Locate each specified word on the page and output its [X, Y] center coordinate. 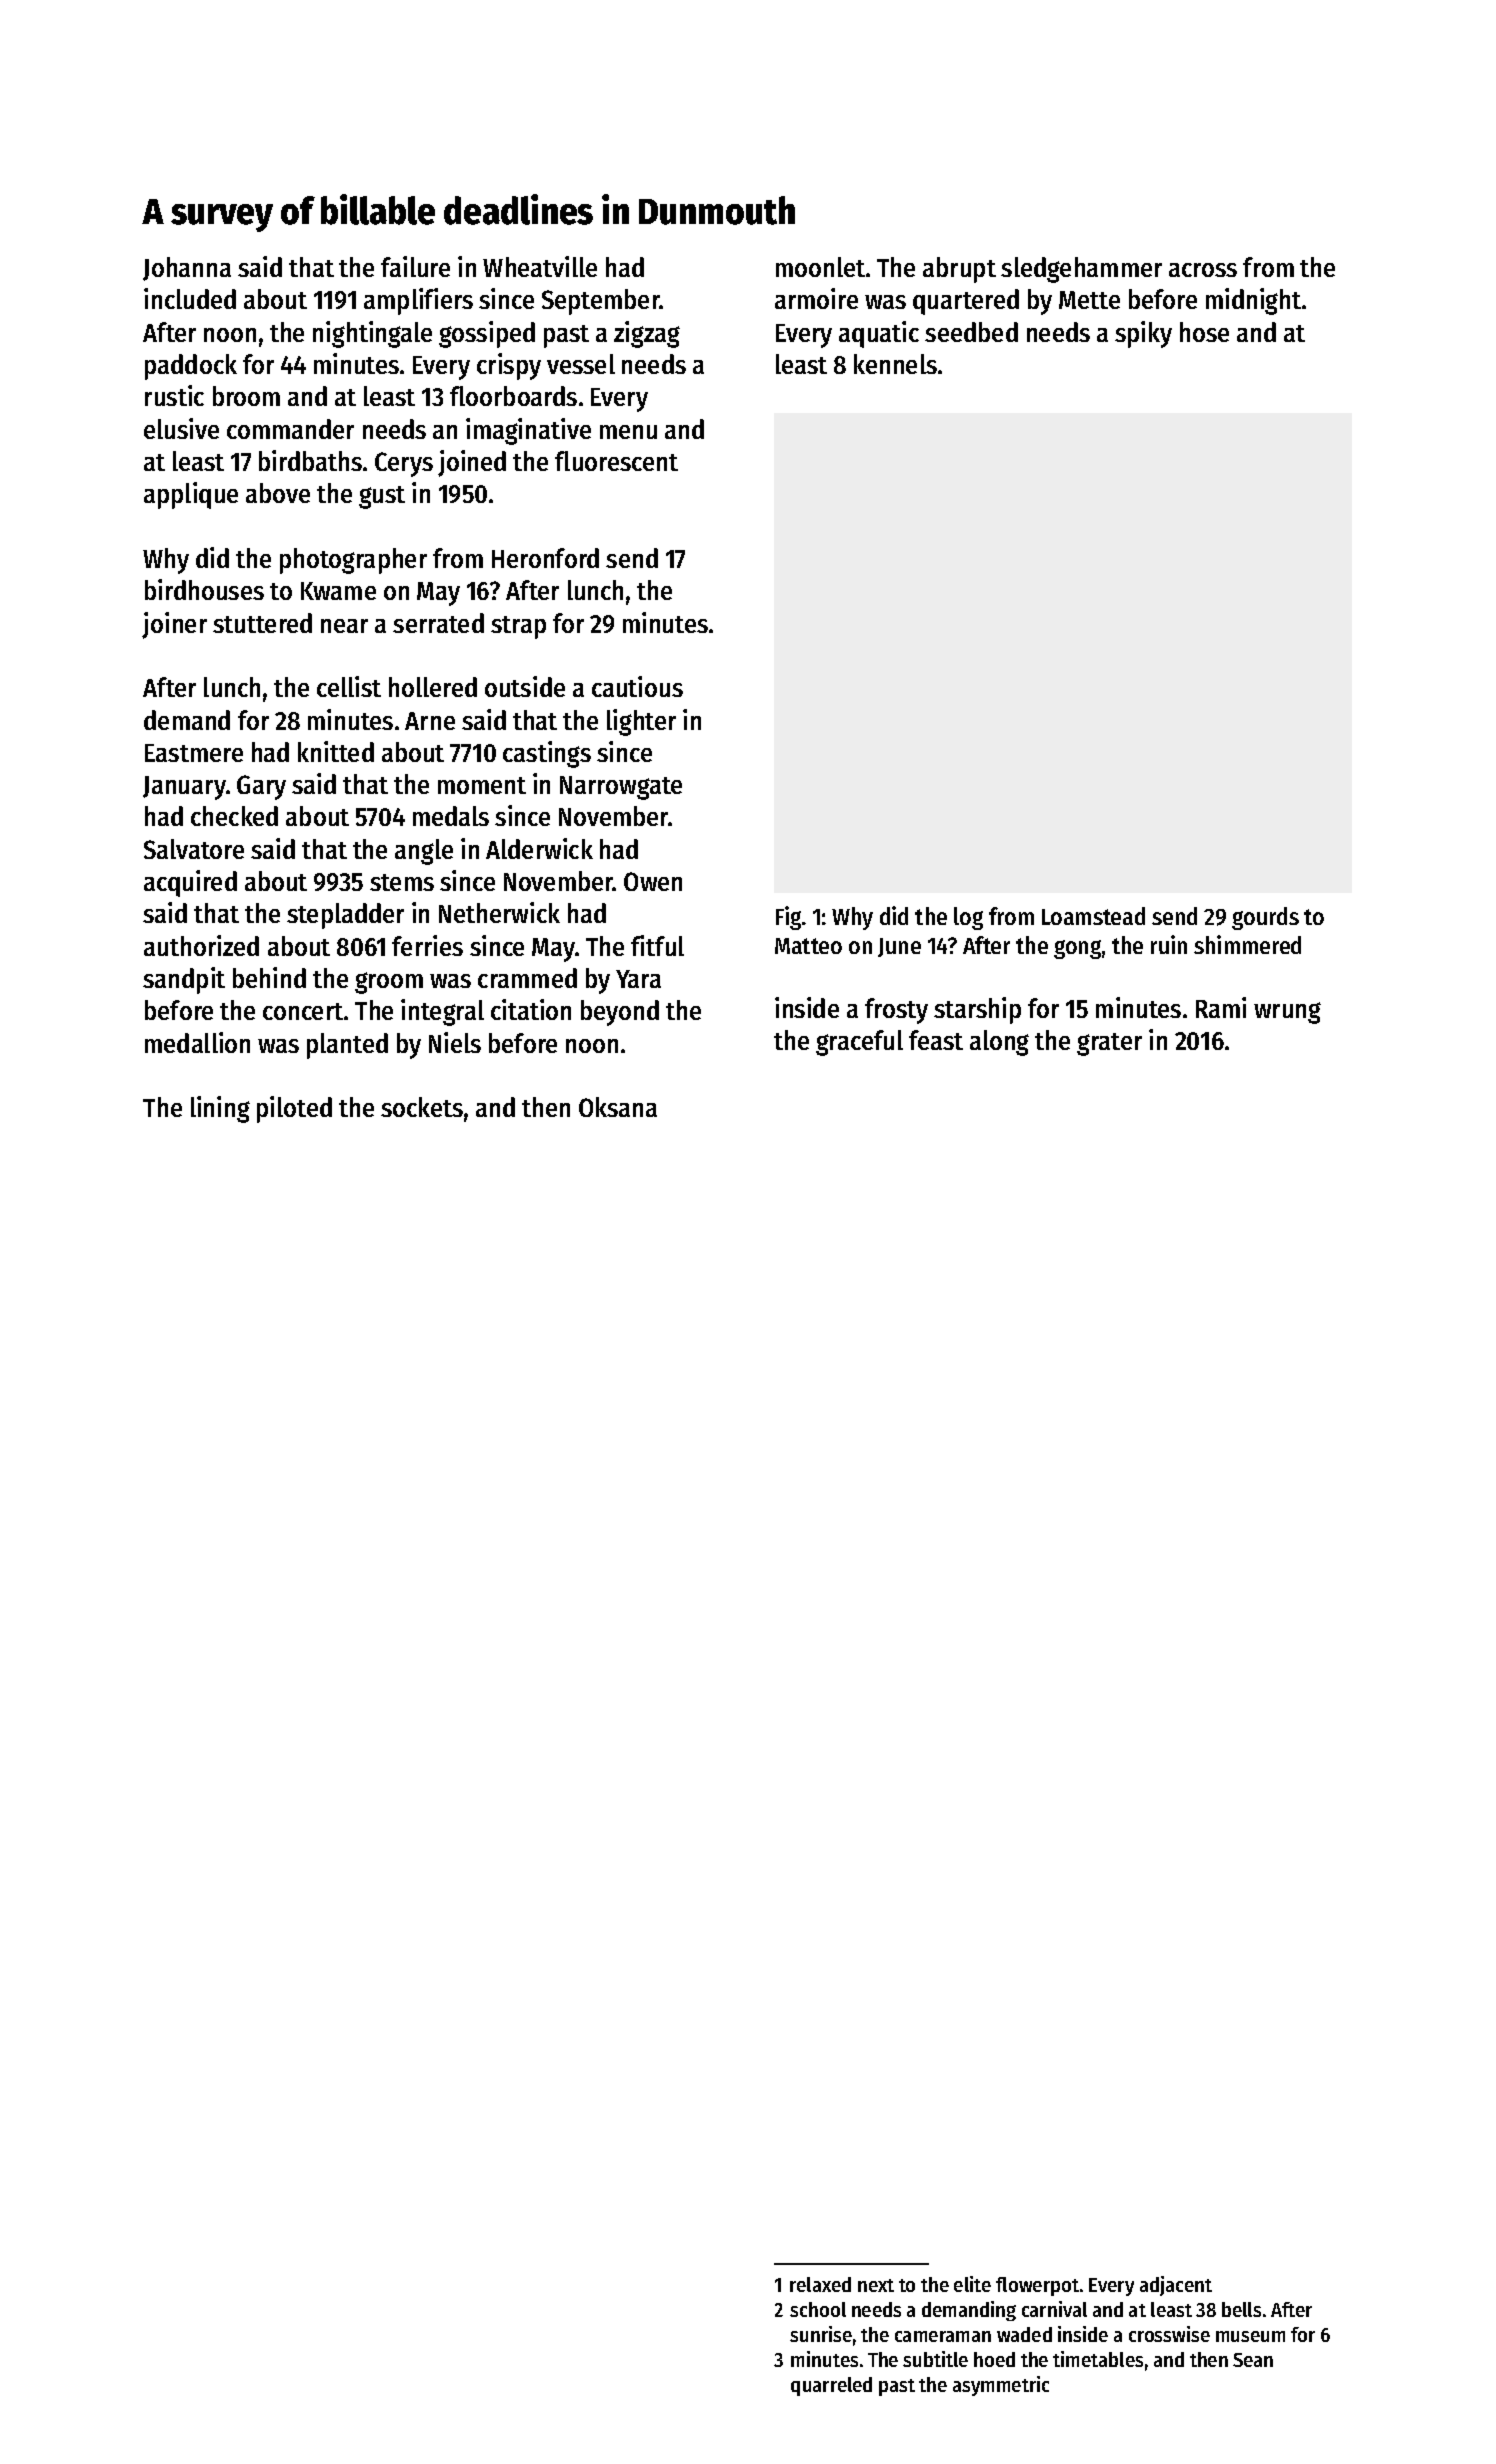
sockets [422, 1107]
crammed [527, 978]
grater [1109, 1044]
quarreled [831, 2386]
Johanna [187, 269]
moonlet [820, 267]
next [876, 2285]
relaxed [820, 2284]
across [1203, 270]
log [968, 918]
